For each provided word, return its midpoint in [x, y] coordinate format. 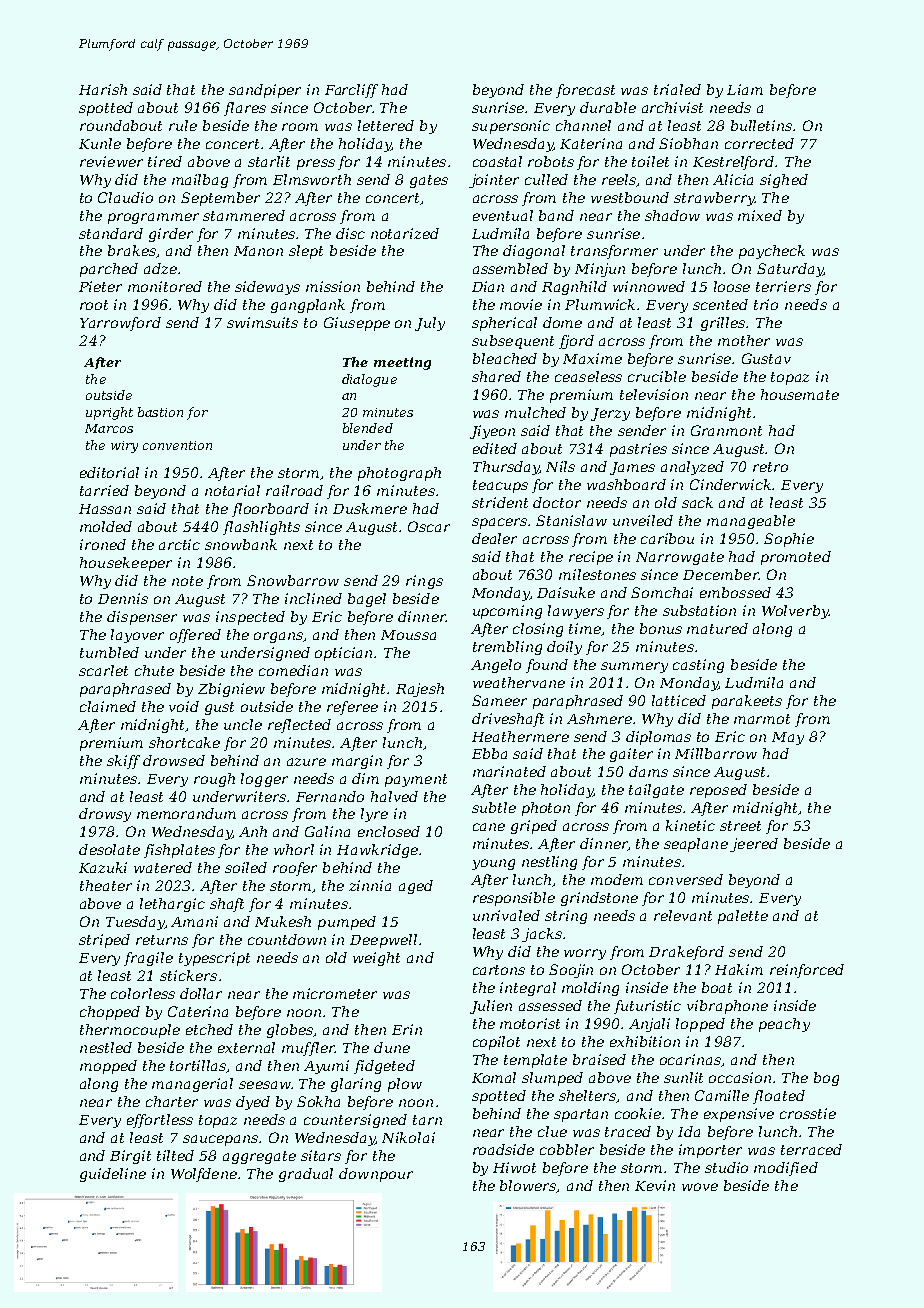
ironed [103, 544]
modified [786, 1169]
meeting [402, 363]
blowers [528, 1186]
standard [111, 233]
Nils [560, 466]
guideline [113, 1175]
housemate [800, 394]
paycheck [772, 252]
